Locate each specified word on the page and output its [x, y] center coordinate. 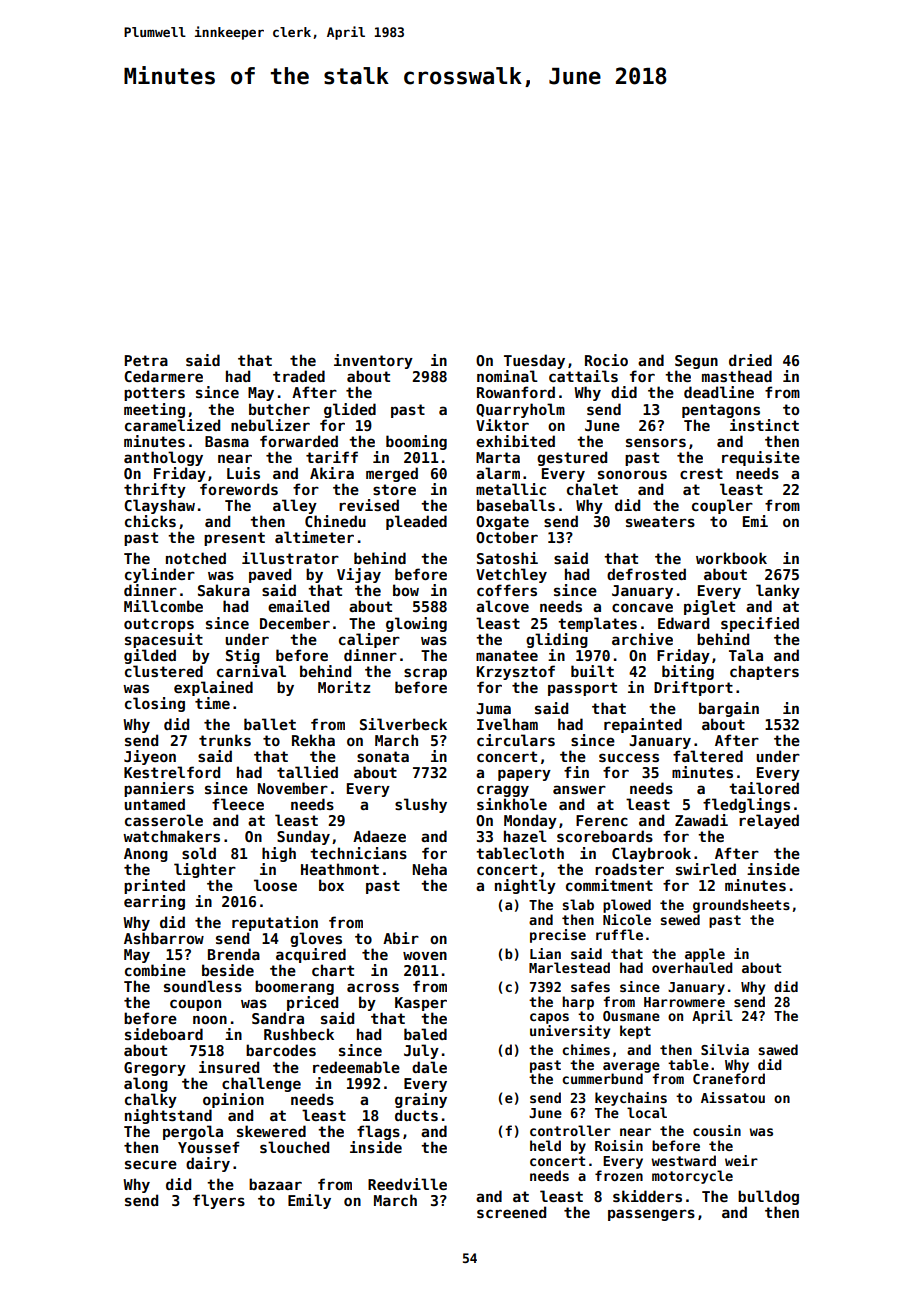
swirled [706, 869]
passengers [651, 1215]
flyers [219, 1201]
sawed [778, 1049]
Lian [545, 953]
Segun [696, 362]
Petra [146, 360]
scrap [425, 674]
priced [312, 1003]
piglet [709, 607]
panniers [159, 789]
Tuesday [534, 361]
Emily [309, 1201]
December [295, 623]
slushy [421, 805]
